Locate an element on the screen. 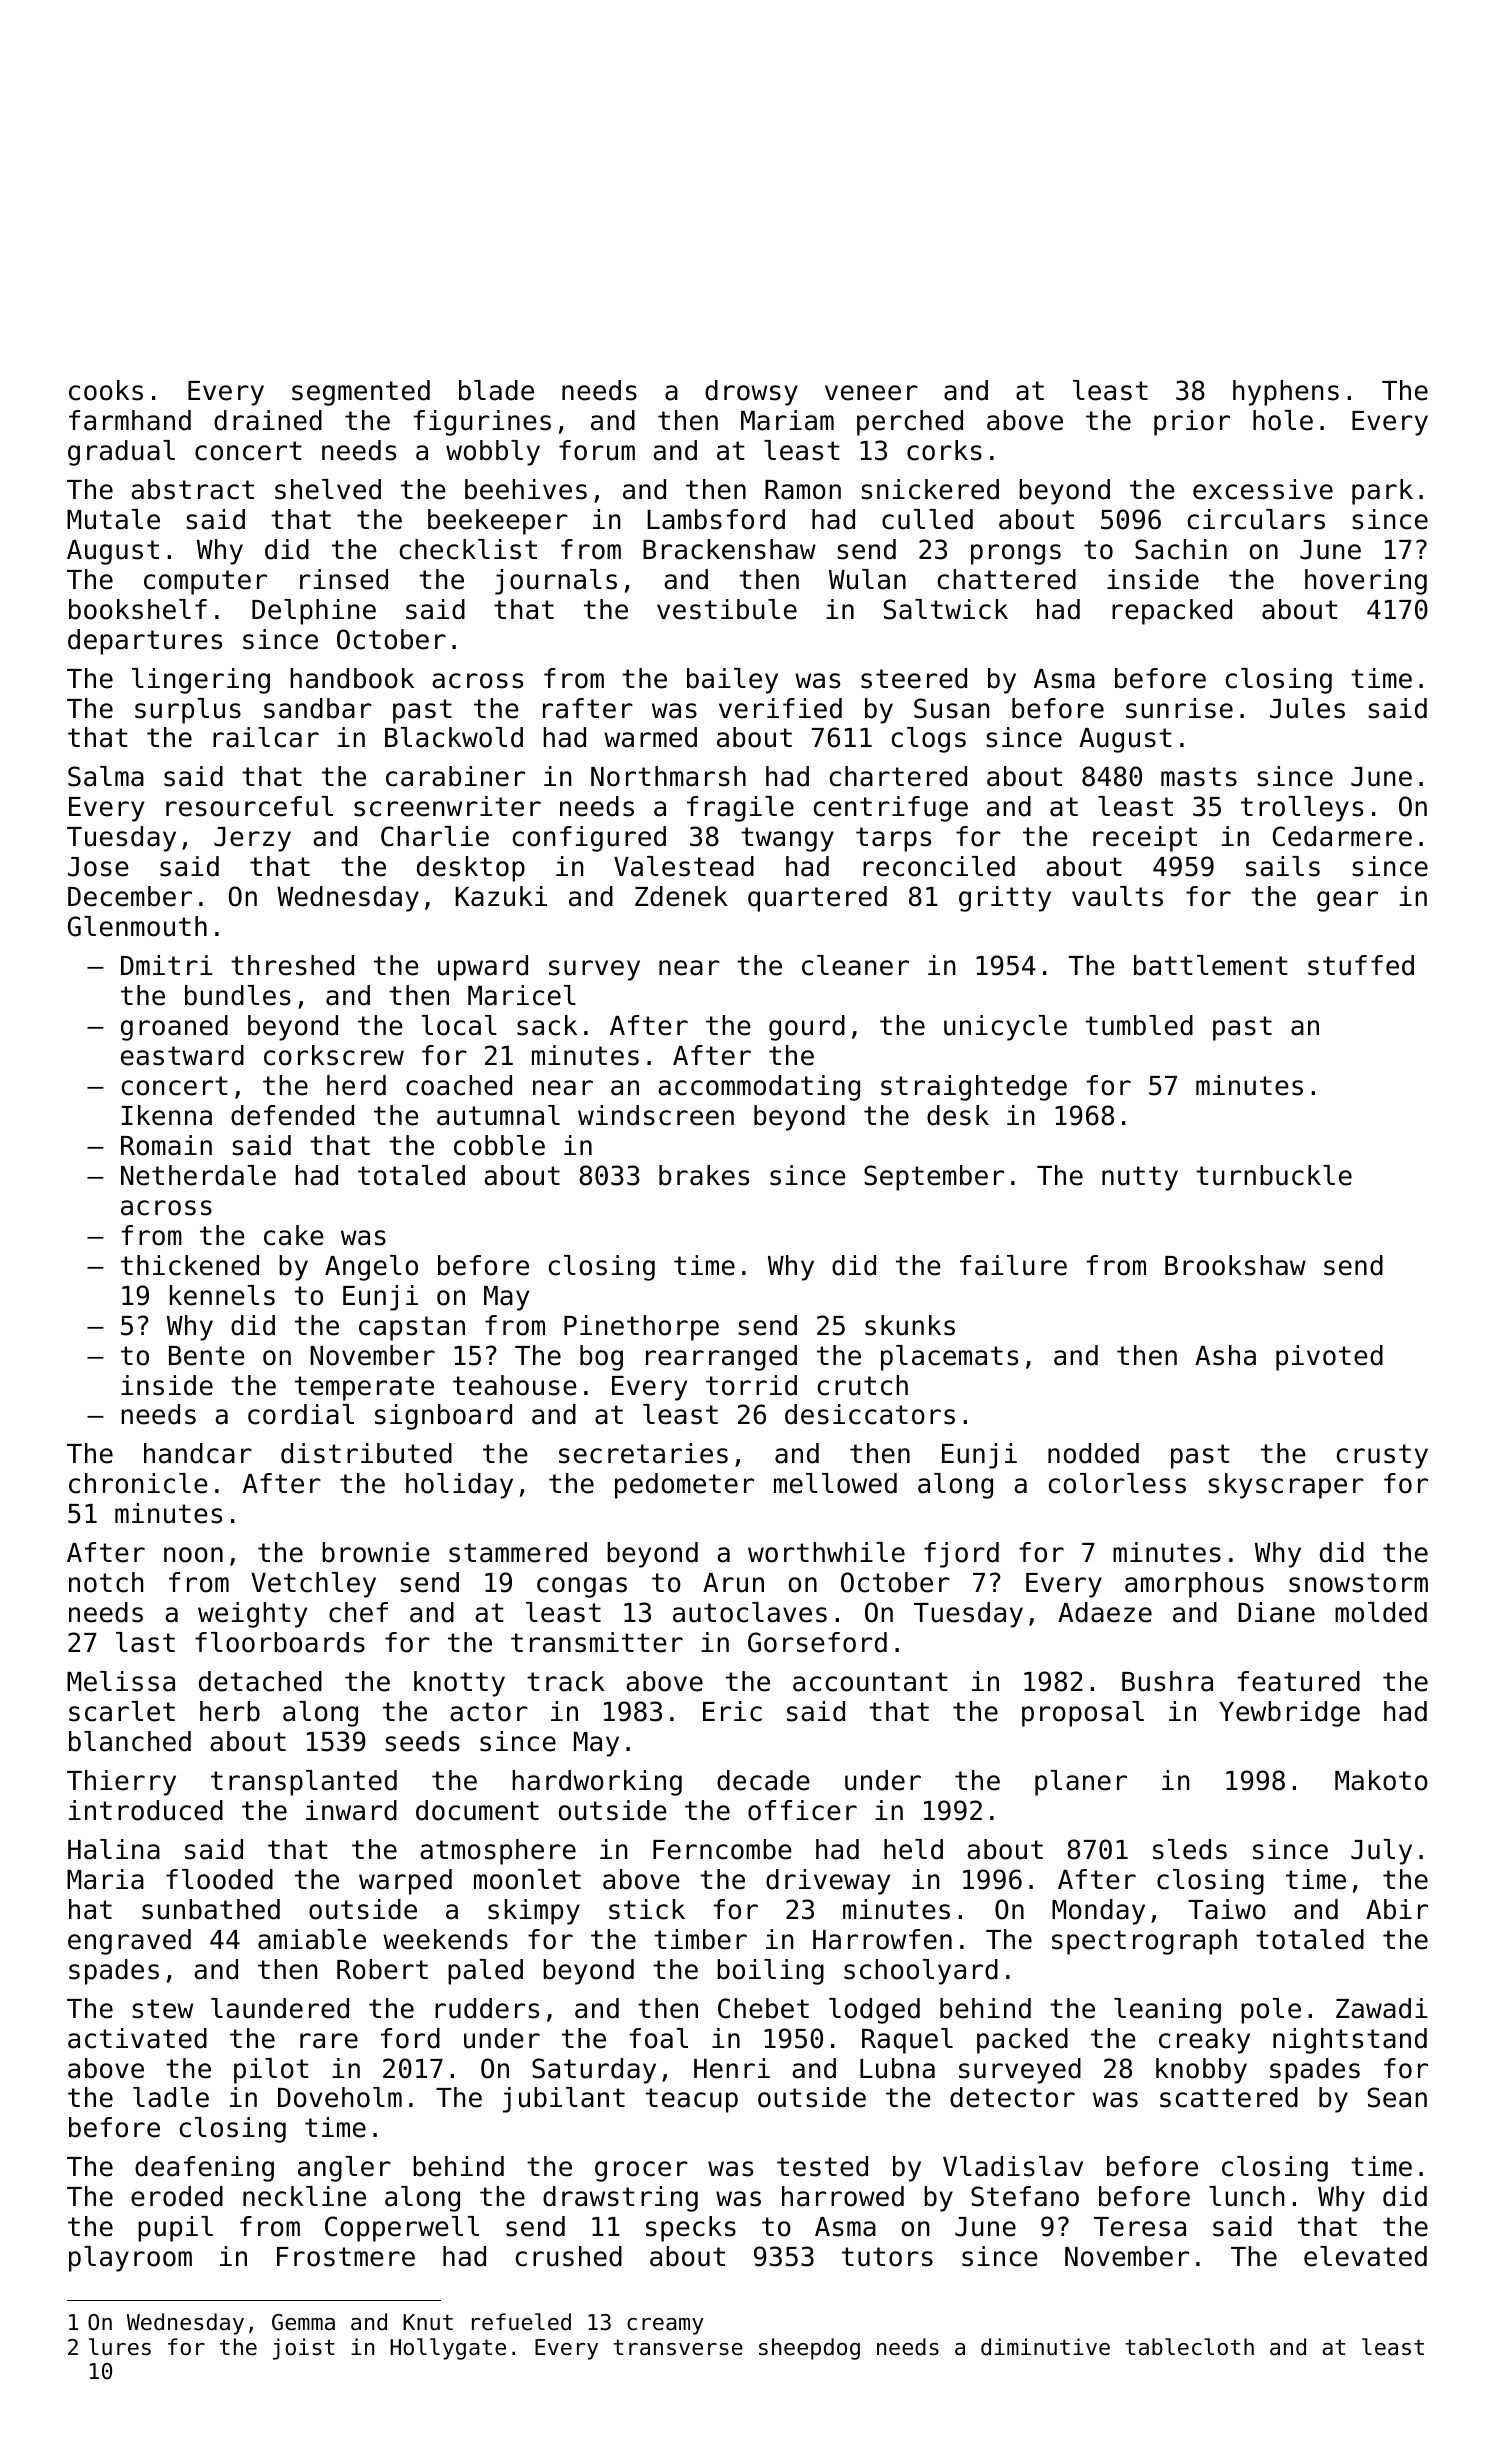 The image size is (1496, 2464). Sean is located at coordinates (1397, 2097).
